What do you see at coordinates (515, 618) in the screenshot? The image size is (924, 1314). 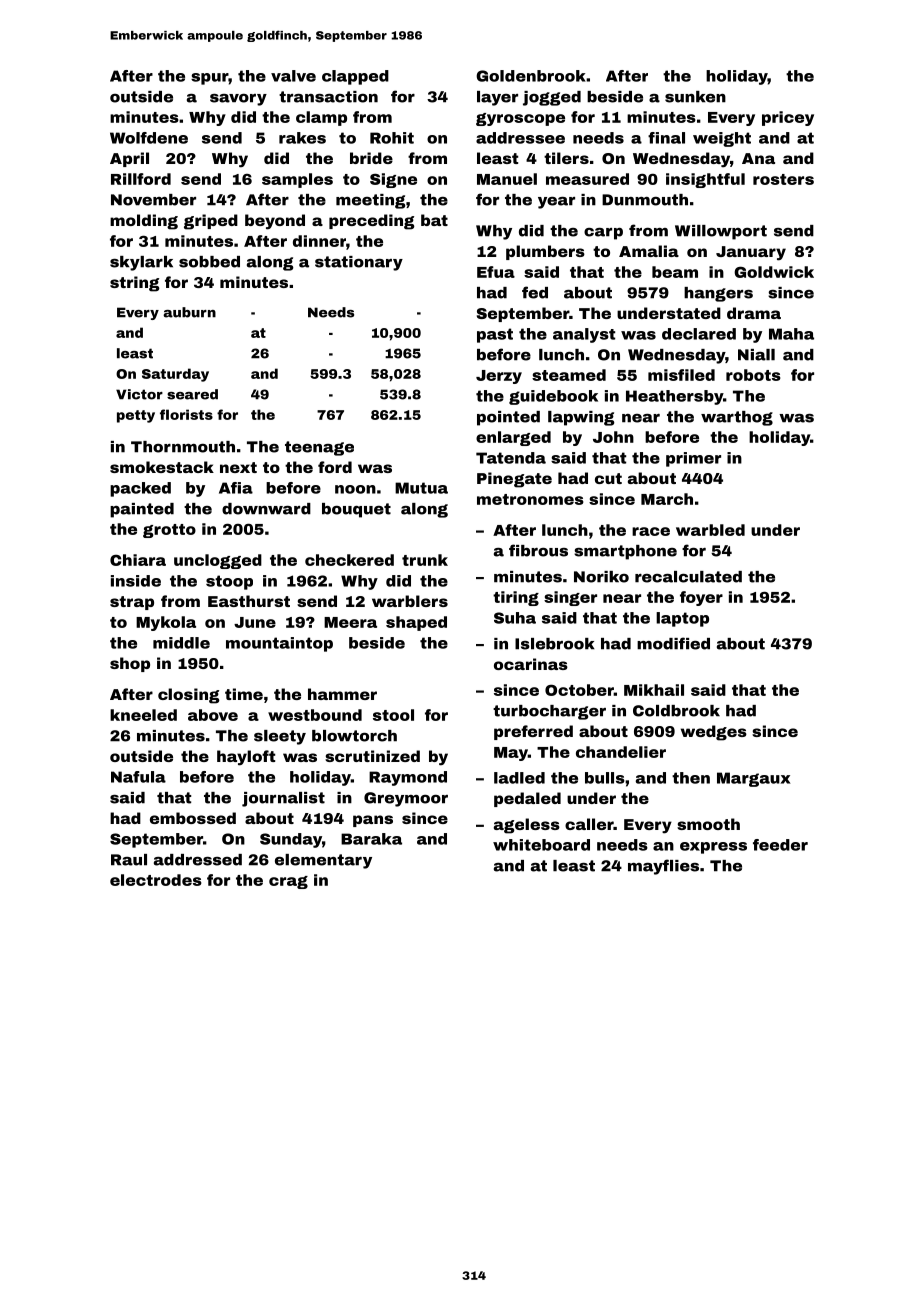 I see `Suha` at bounding box center [515, 618].
